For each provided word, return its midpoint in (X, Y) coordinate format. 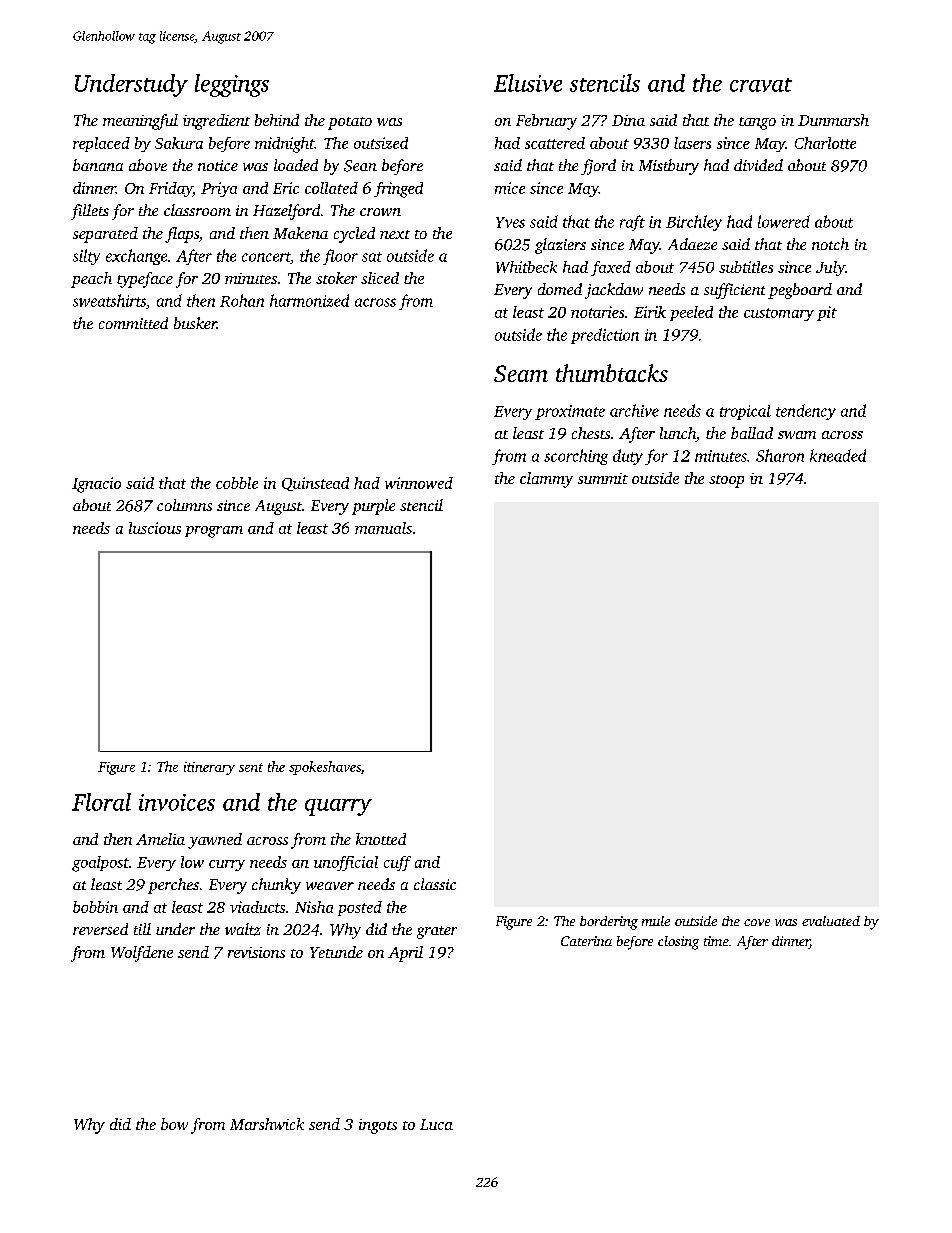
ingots (378, 1126)
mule (656, 921)
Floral (101, 802)
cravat (761, 85)
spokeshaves (325, 768)
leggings (232, 85)
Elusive (528, 83)
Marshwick (267, 1124)
